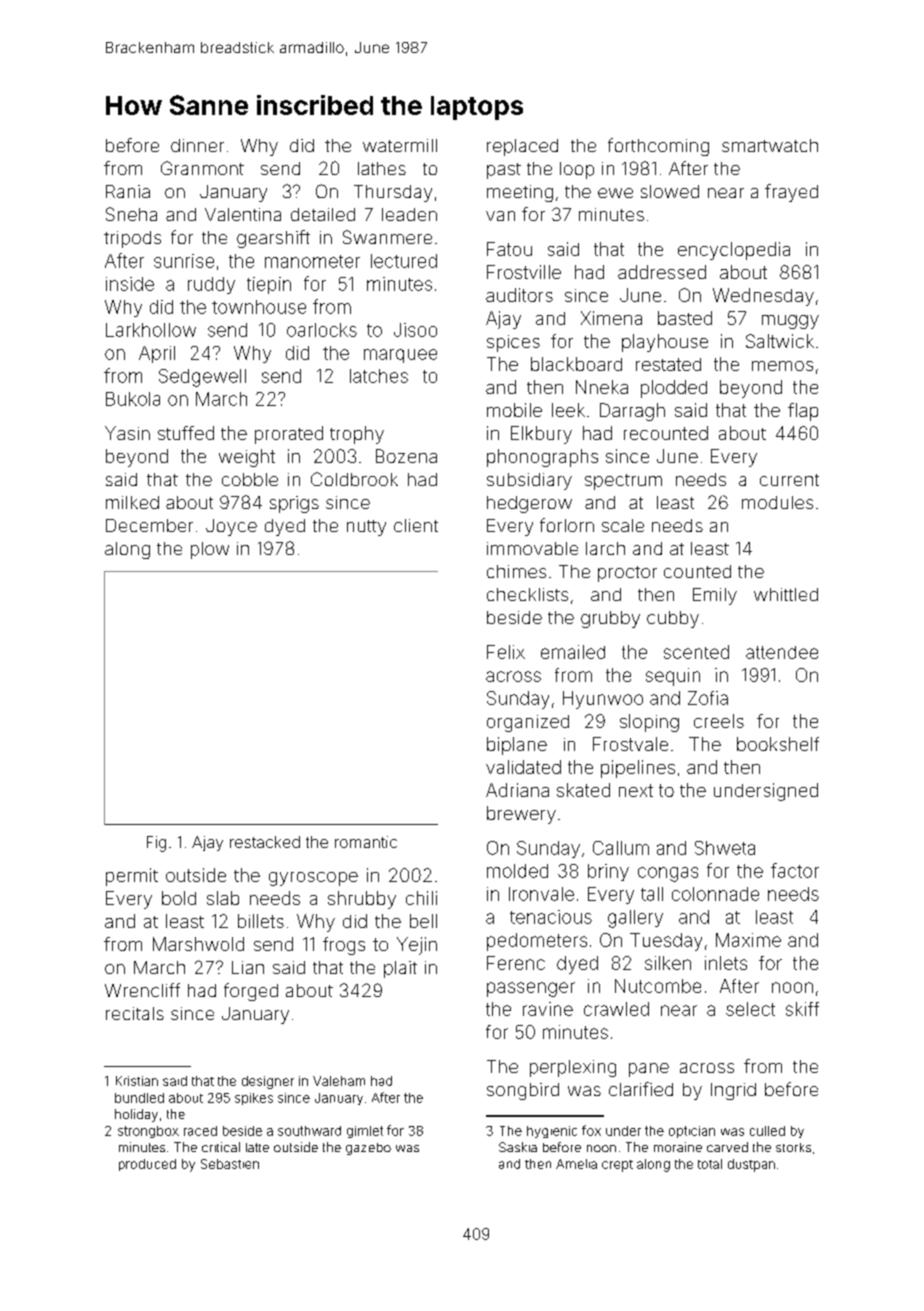 This screenshot has width=924, height=1311. I want to click on Sedgewell, so click(202, 378).
